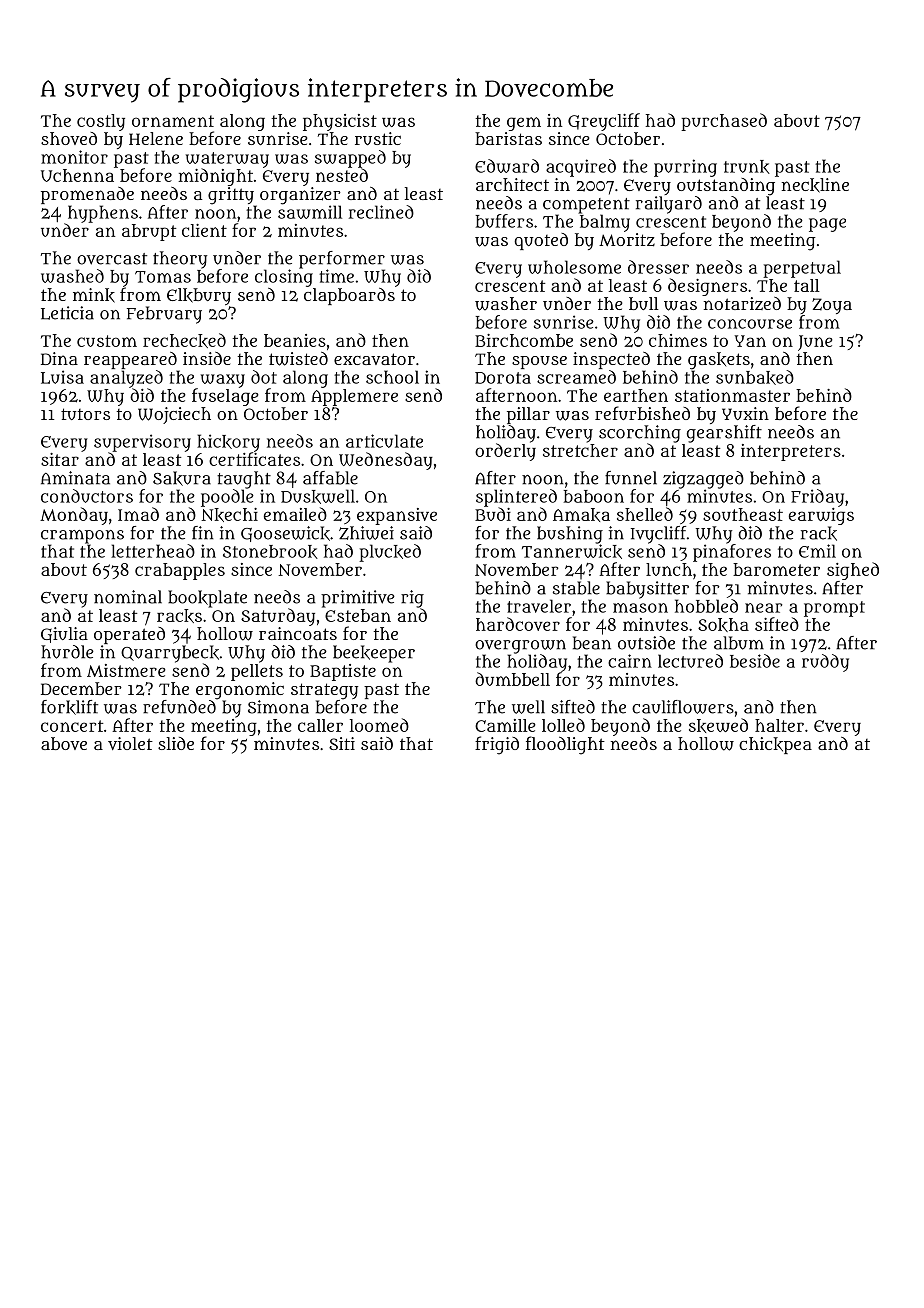 Image resolution: width=924 pixels, height=1308 pixels. What do you see at coordinates (173, 121) in the page?
I see `ornament` at bounding box center [173, 121].
